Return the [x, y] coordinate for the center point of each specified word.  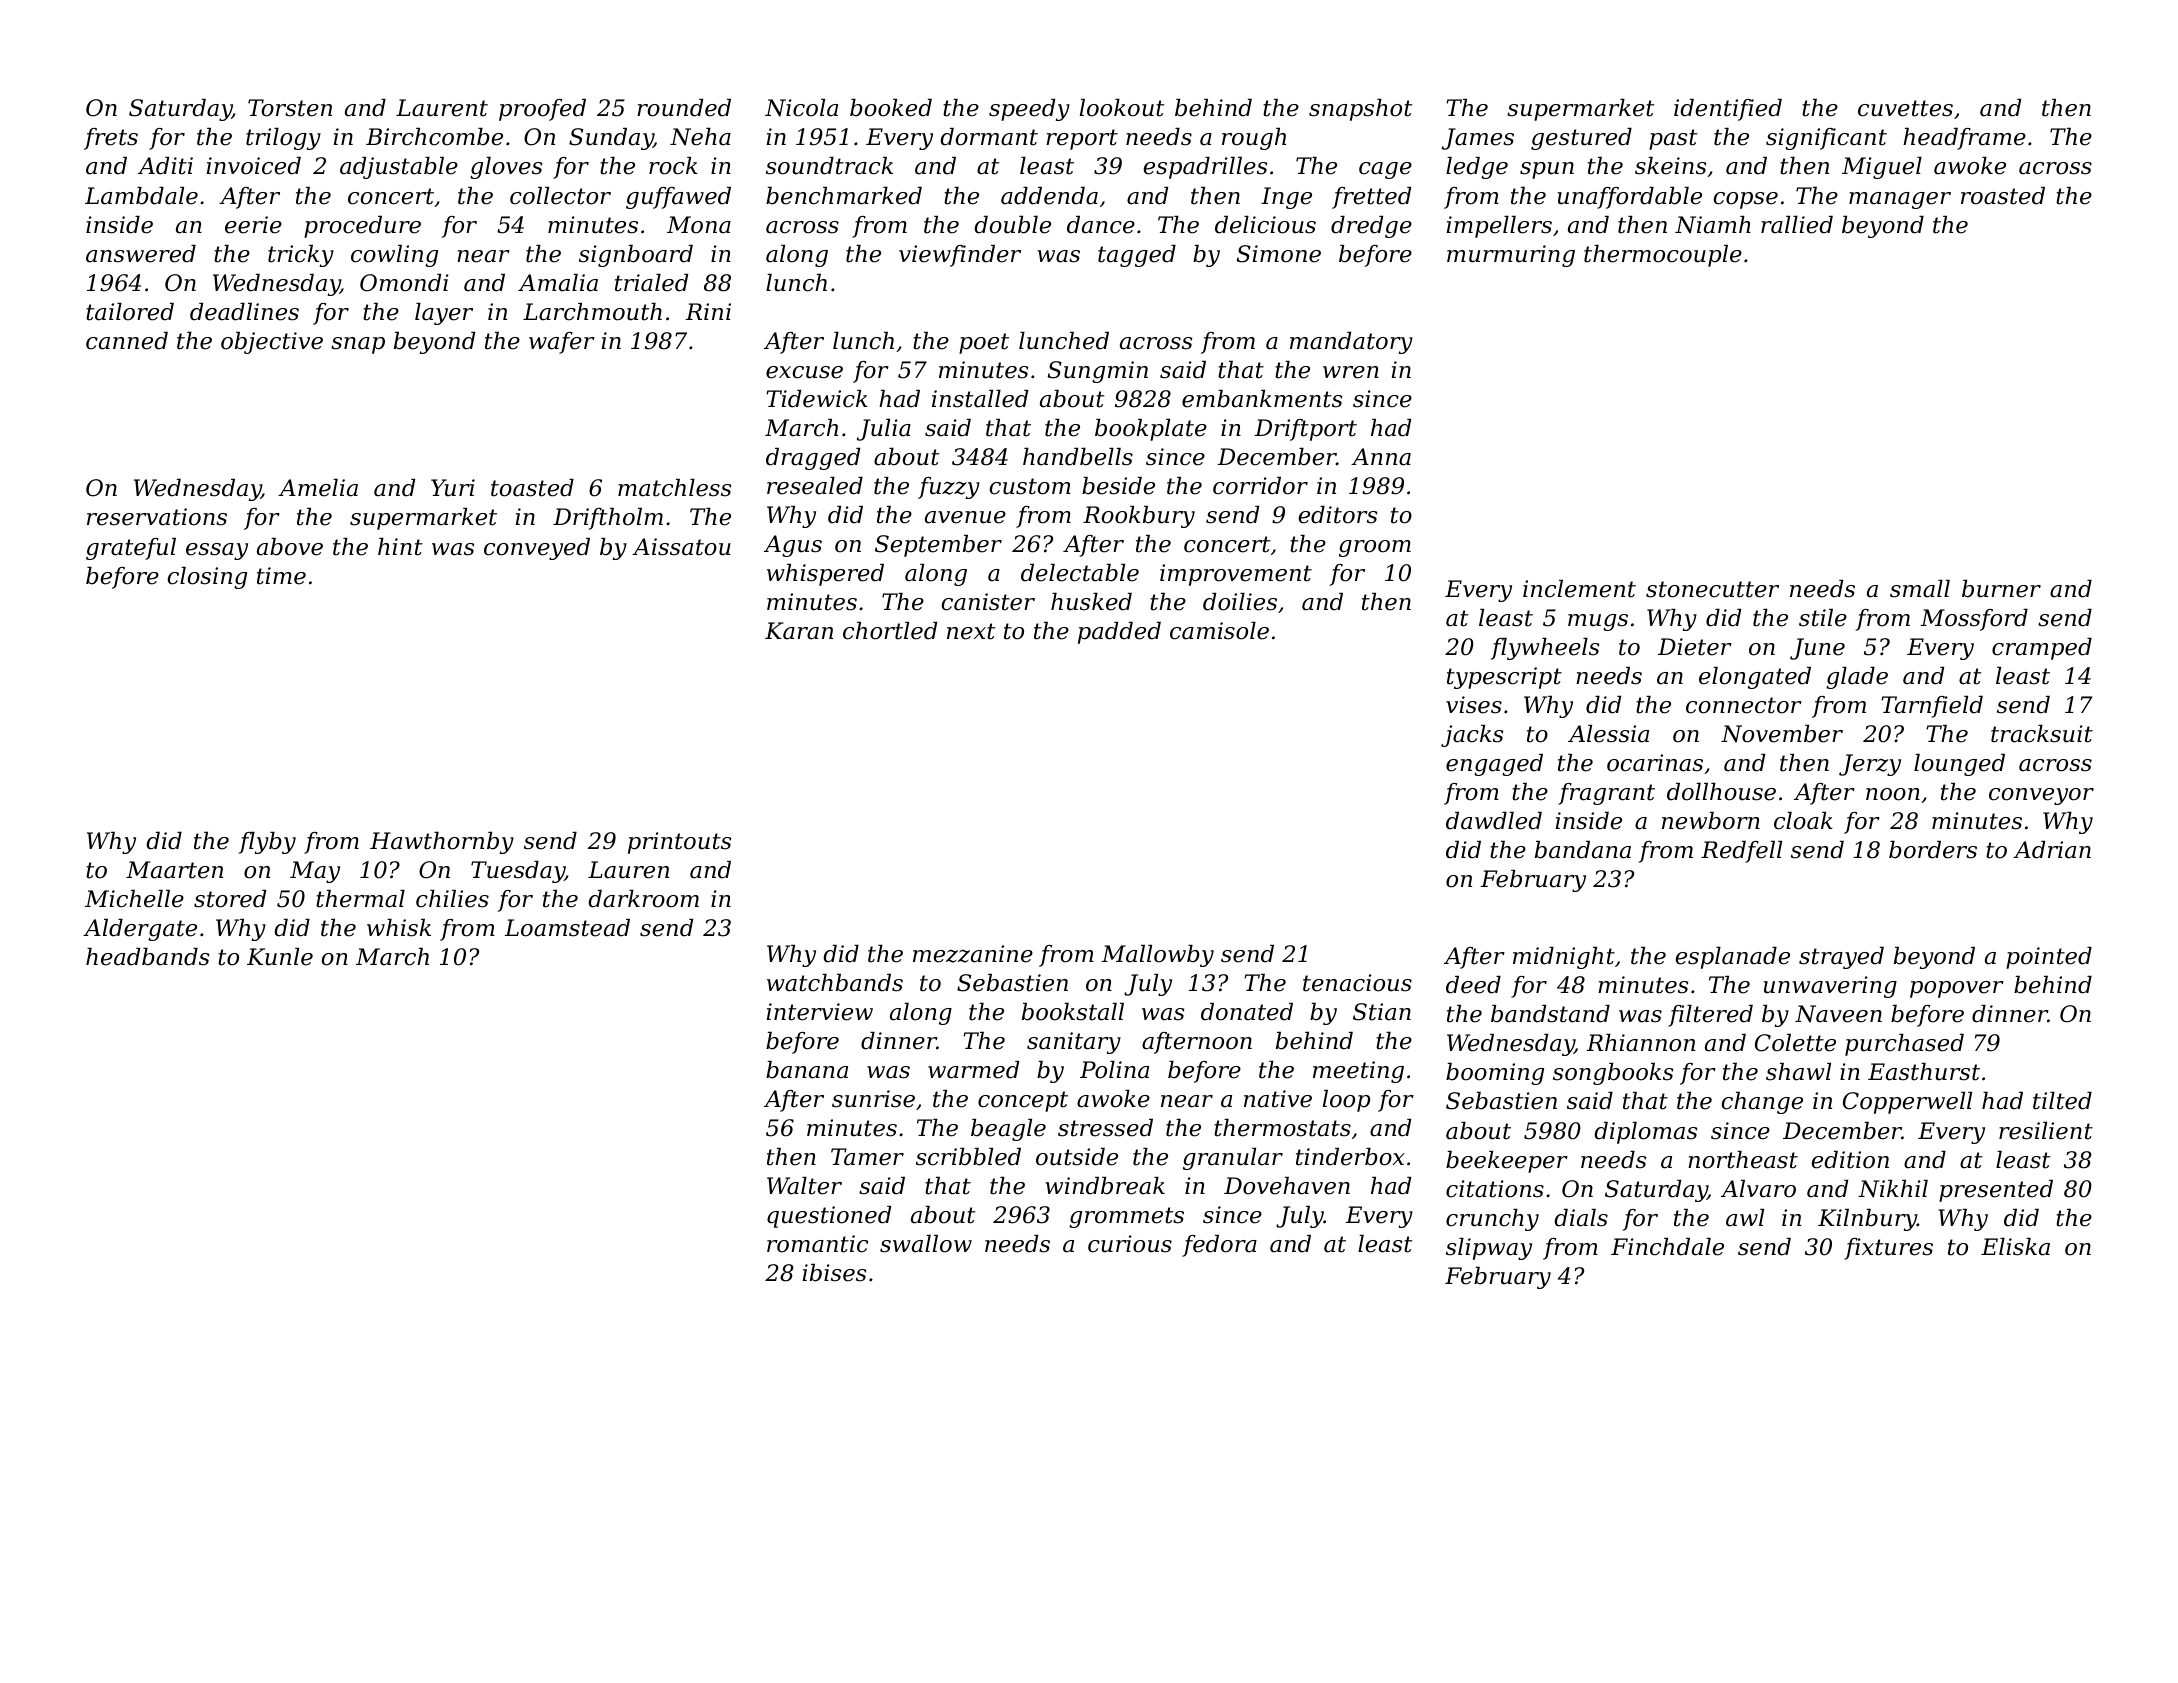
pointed [2049, 958]
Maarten [174, 870]
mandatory [1351, 343]
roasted [2003, 196]
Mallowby [1157, 956]
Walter [804, 1186]
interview [820, 1012]
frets [111, 139]
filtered [1710, 1016]
